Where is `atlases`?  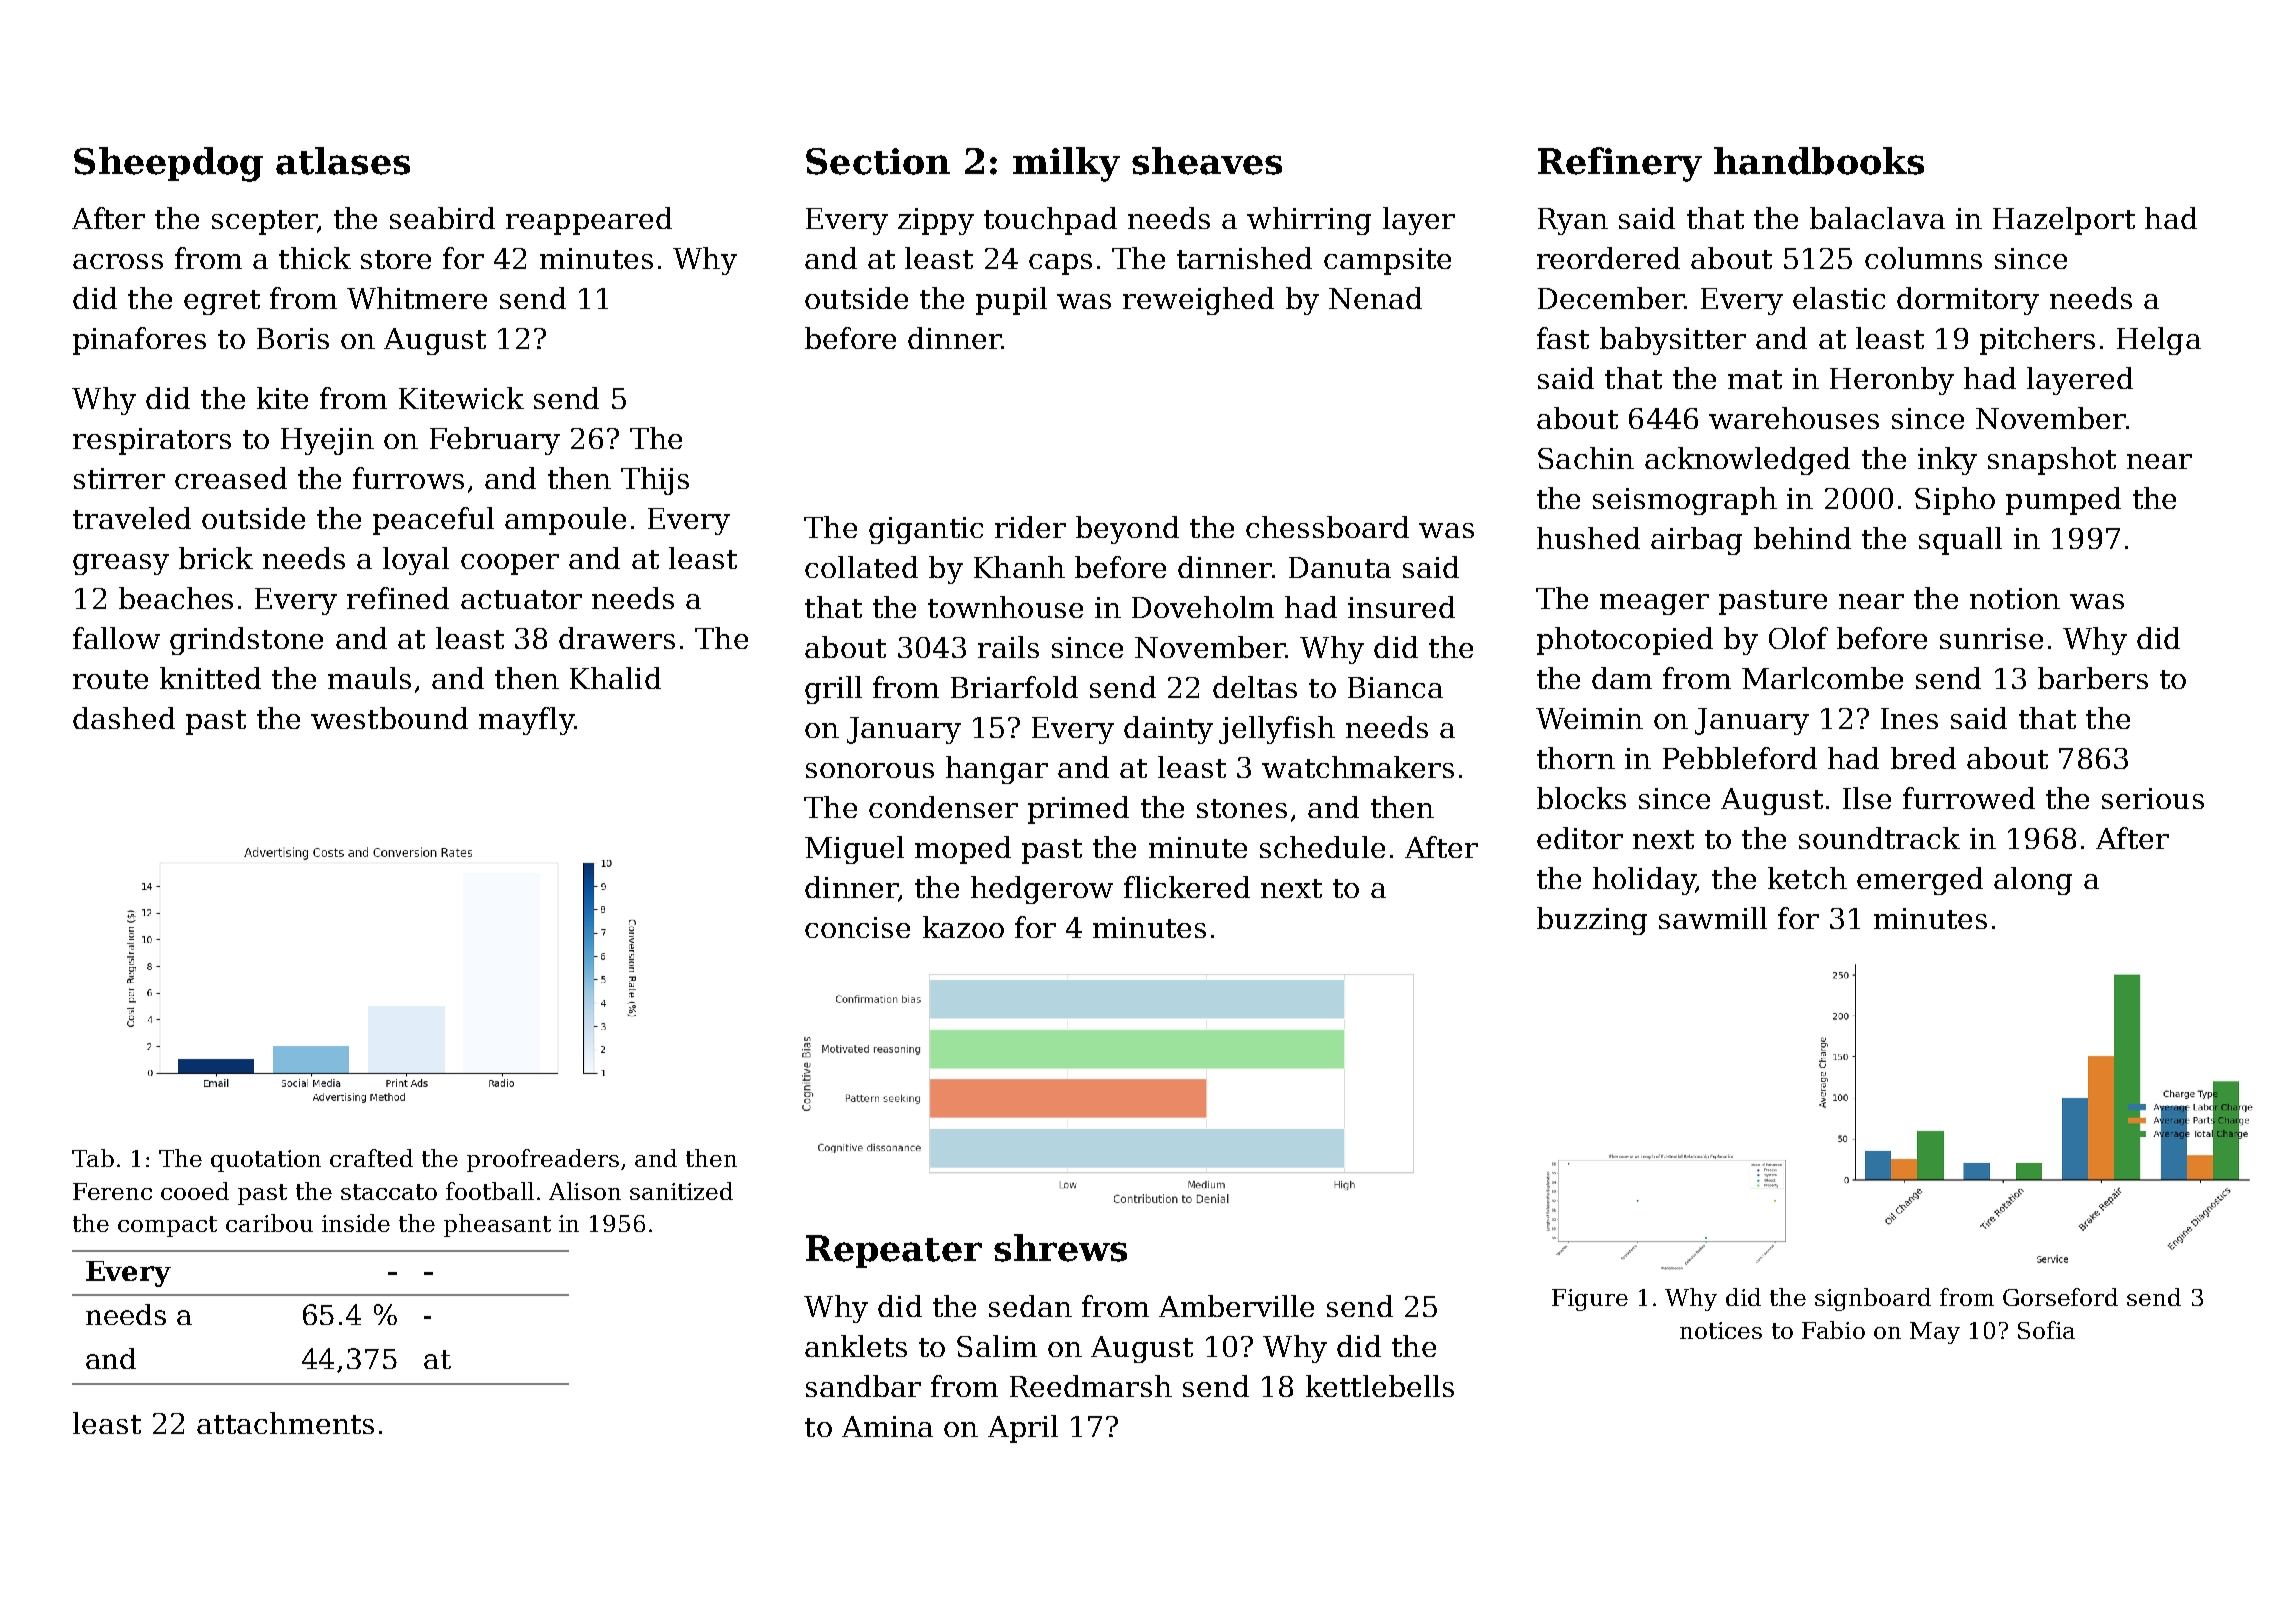
atlases is located at coordinates (343, 161).
